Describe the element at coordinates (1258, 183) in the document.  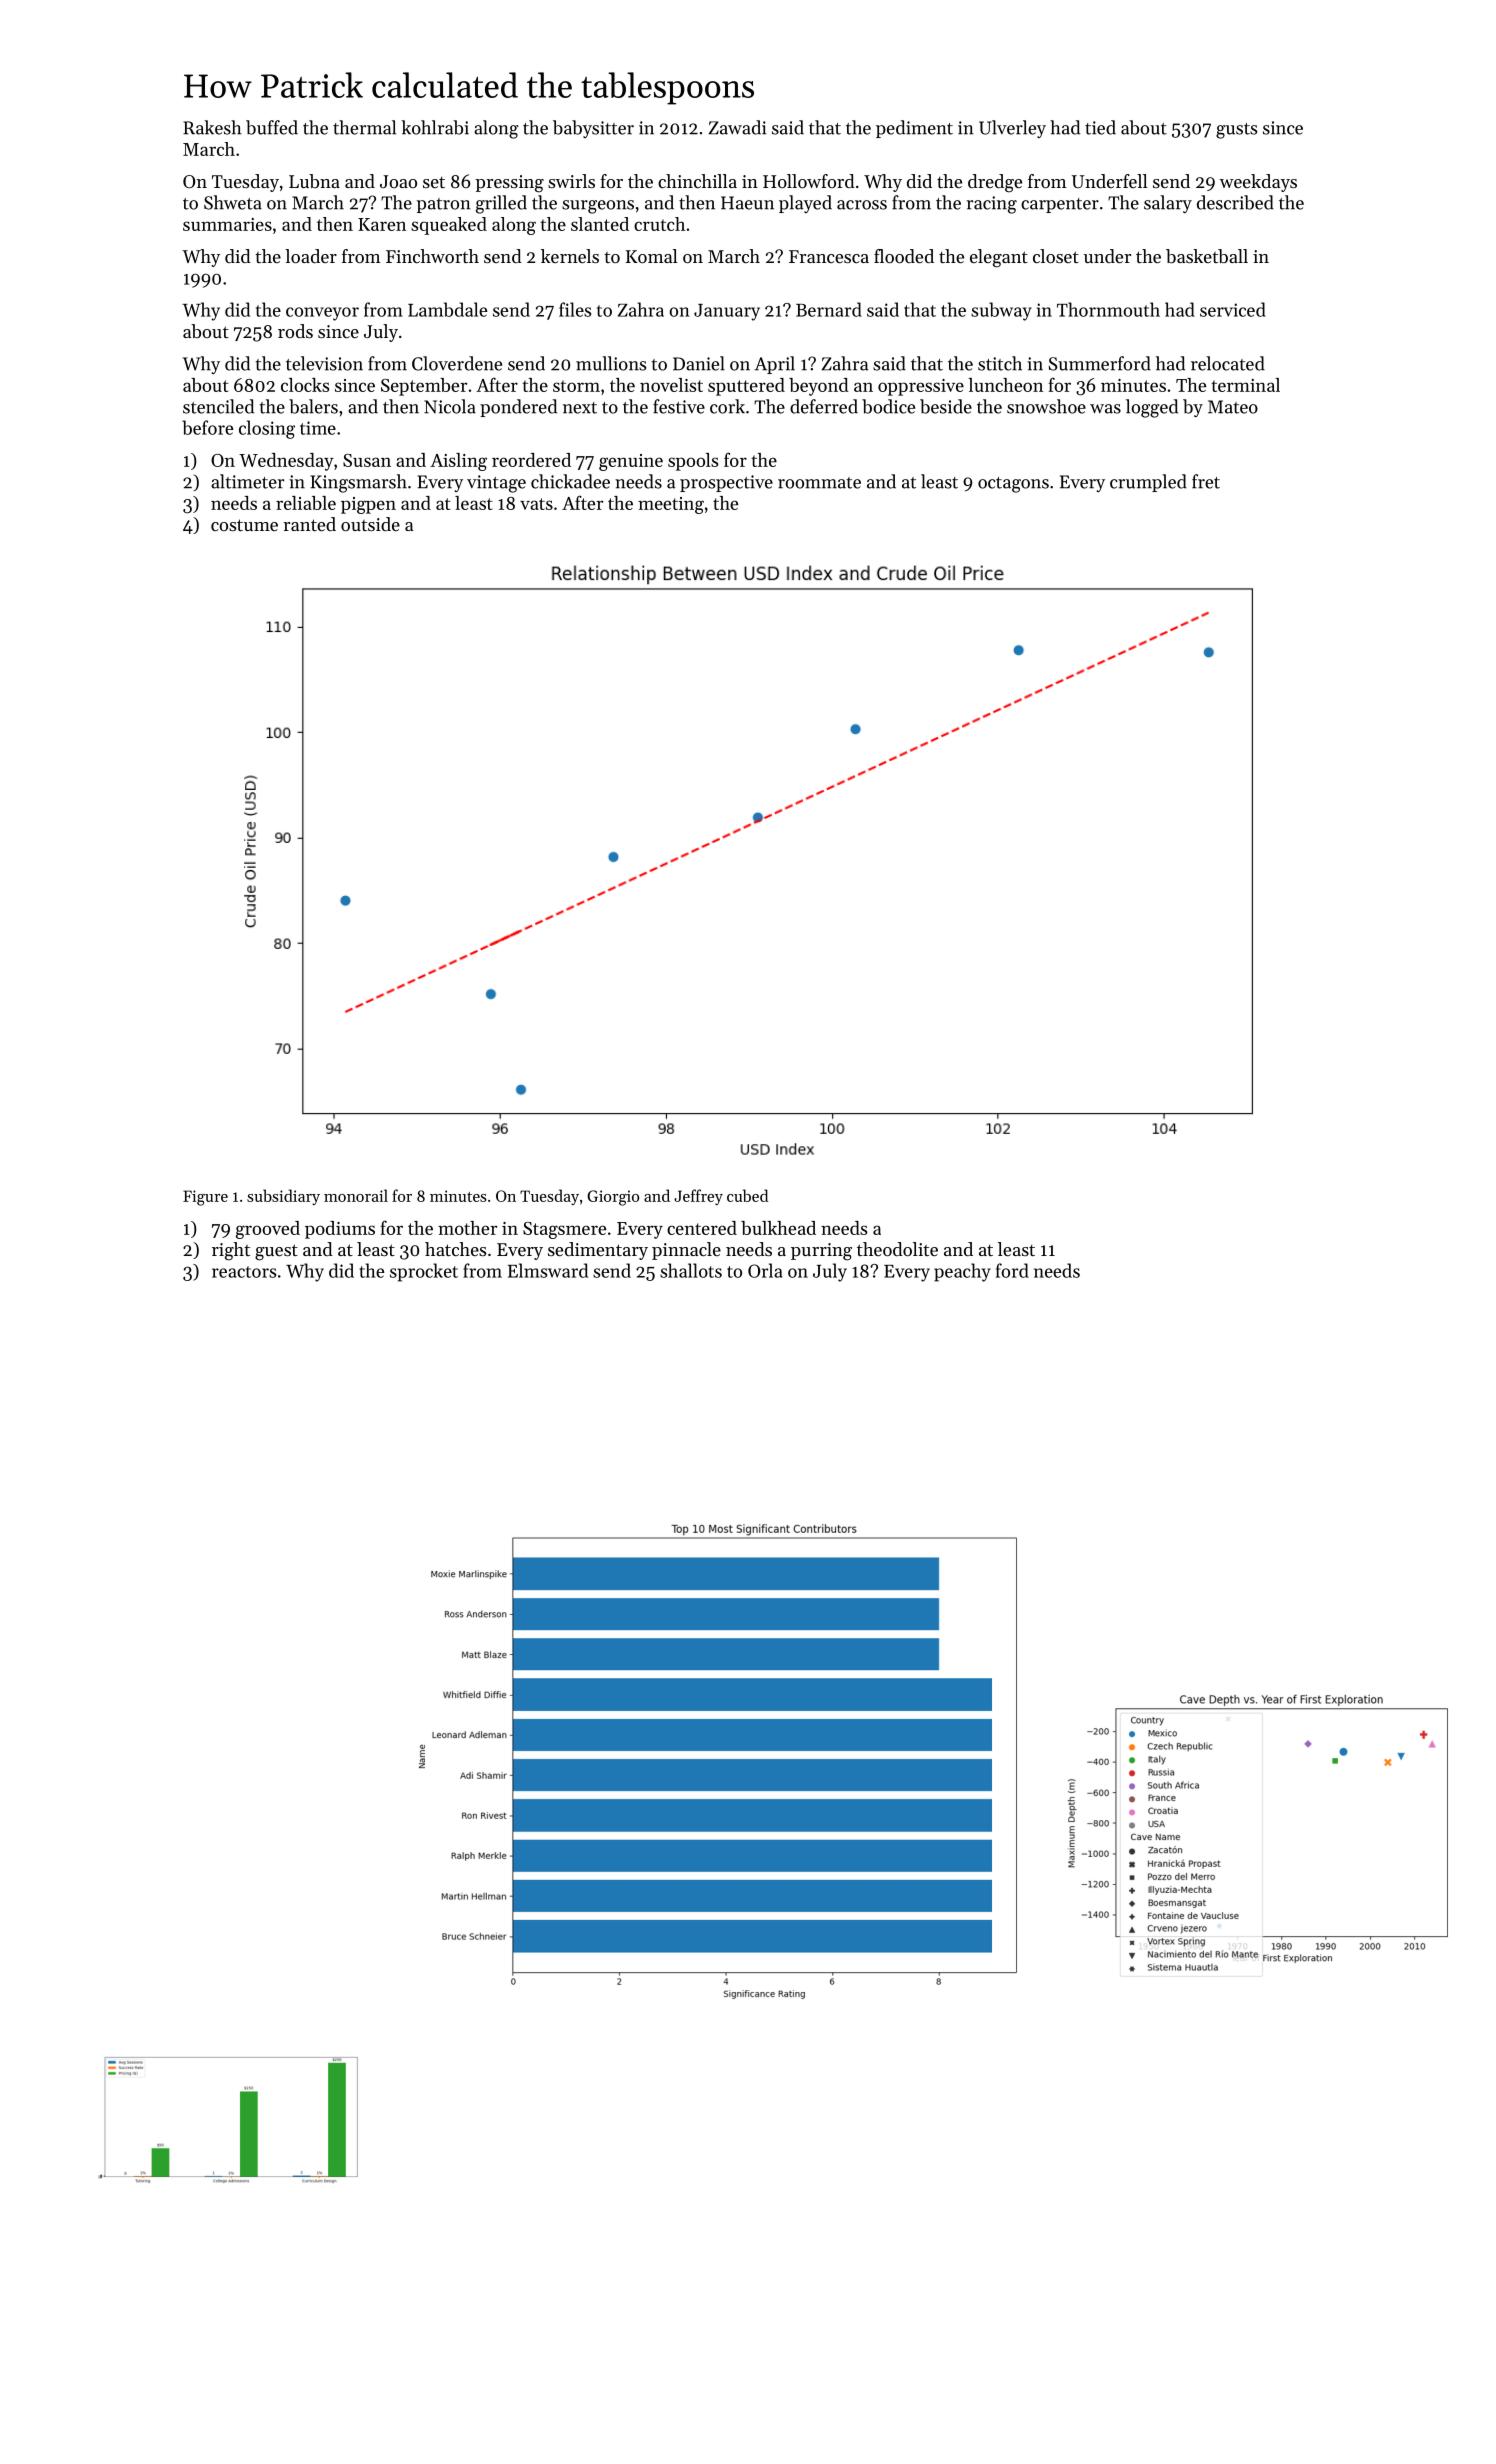
I see `weekdays` at that location.
